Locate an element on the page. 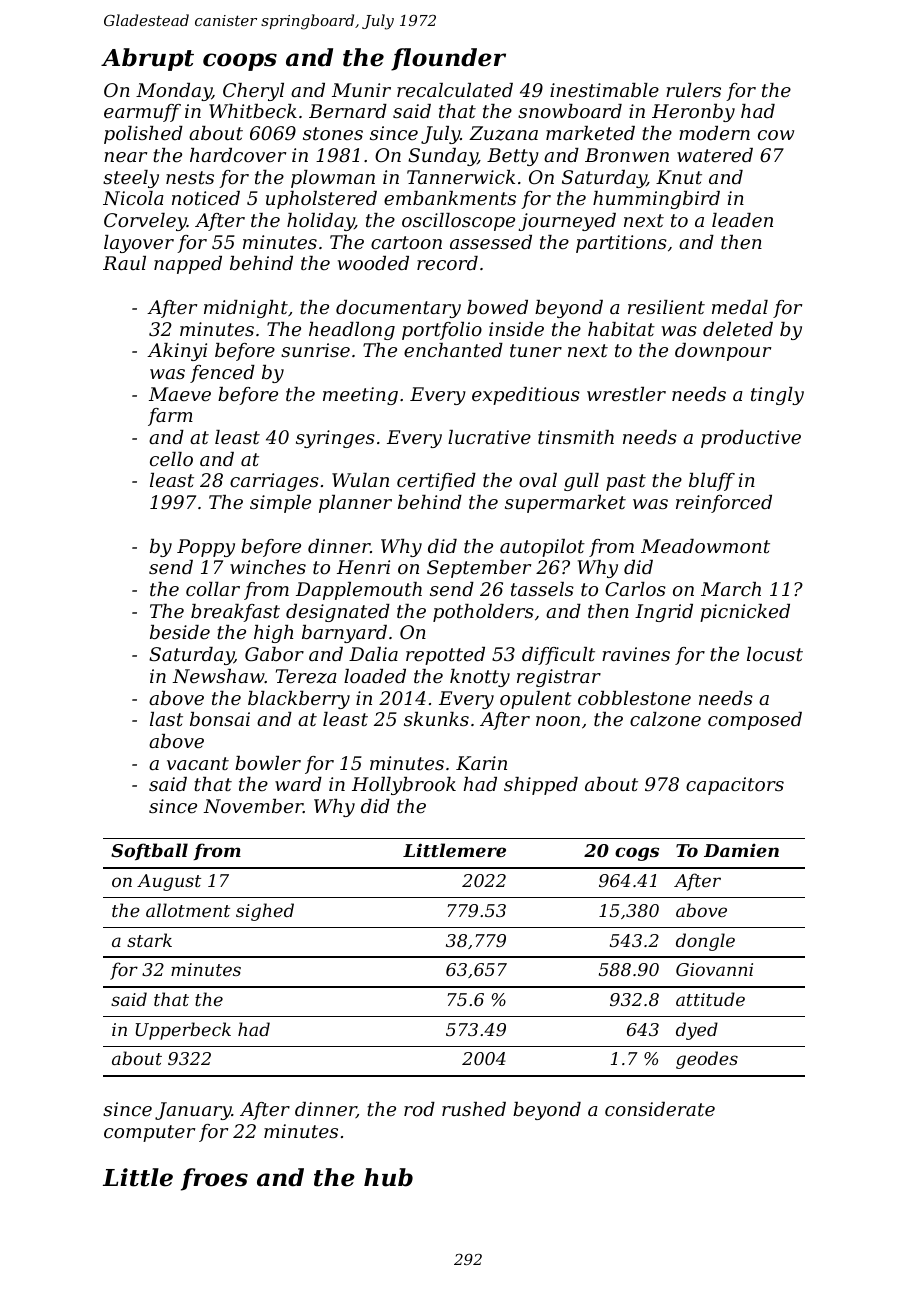 The height and width of the document is (1316, 908). calzone is located at coordinates (665, 719).
